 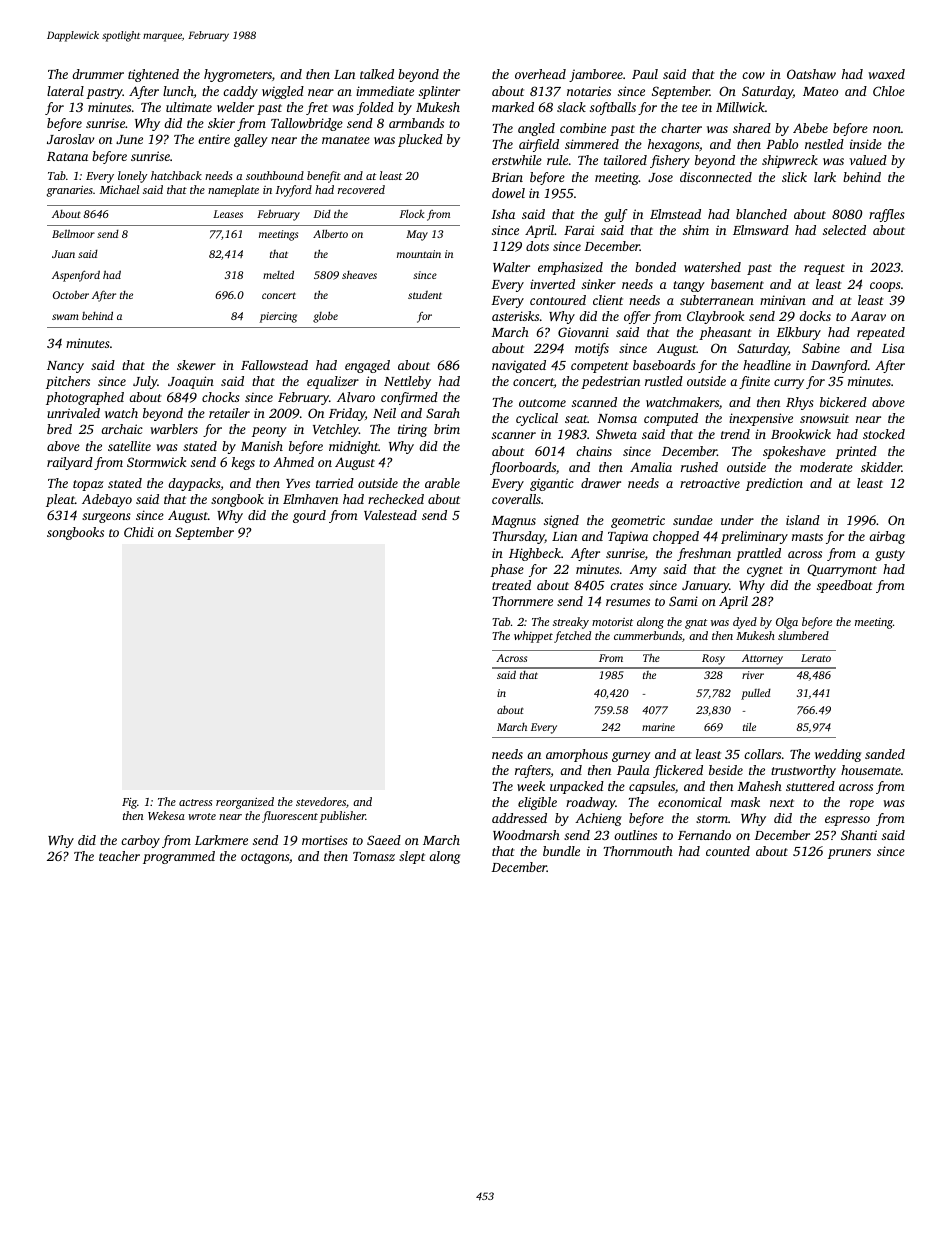 What do you see at coordinates (540, 74) in the screenshot?
I see `overhead` at bounding box center [540, 74].
